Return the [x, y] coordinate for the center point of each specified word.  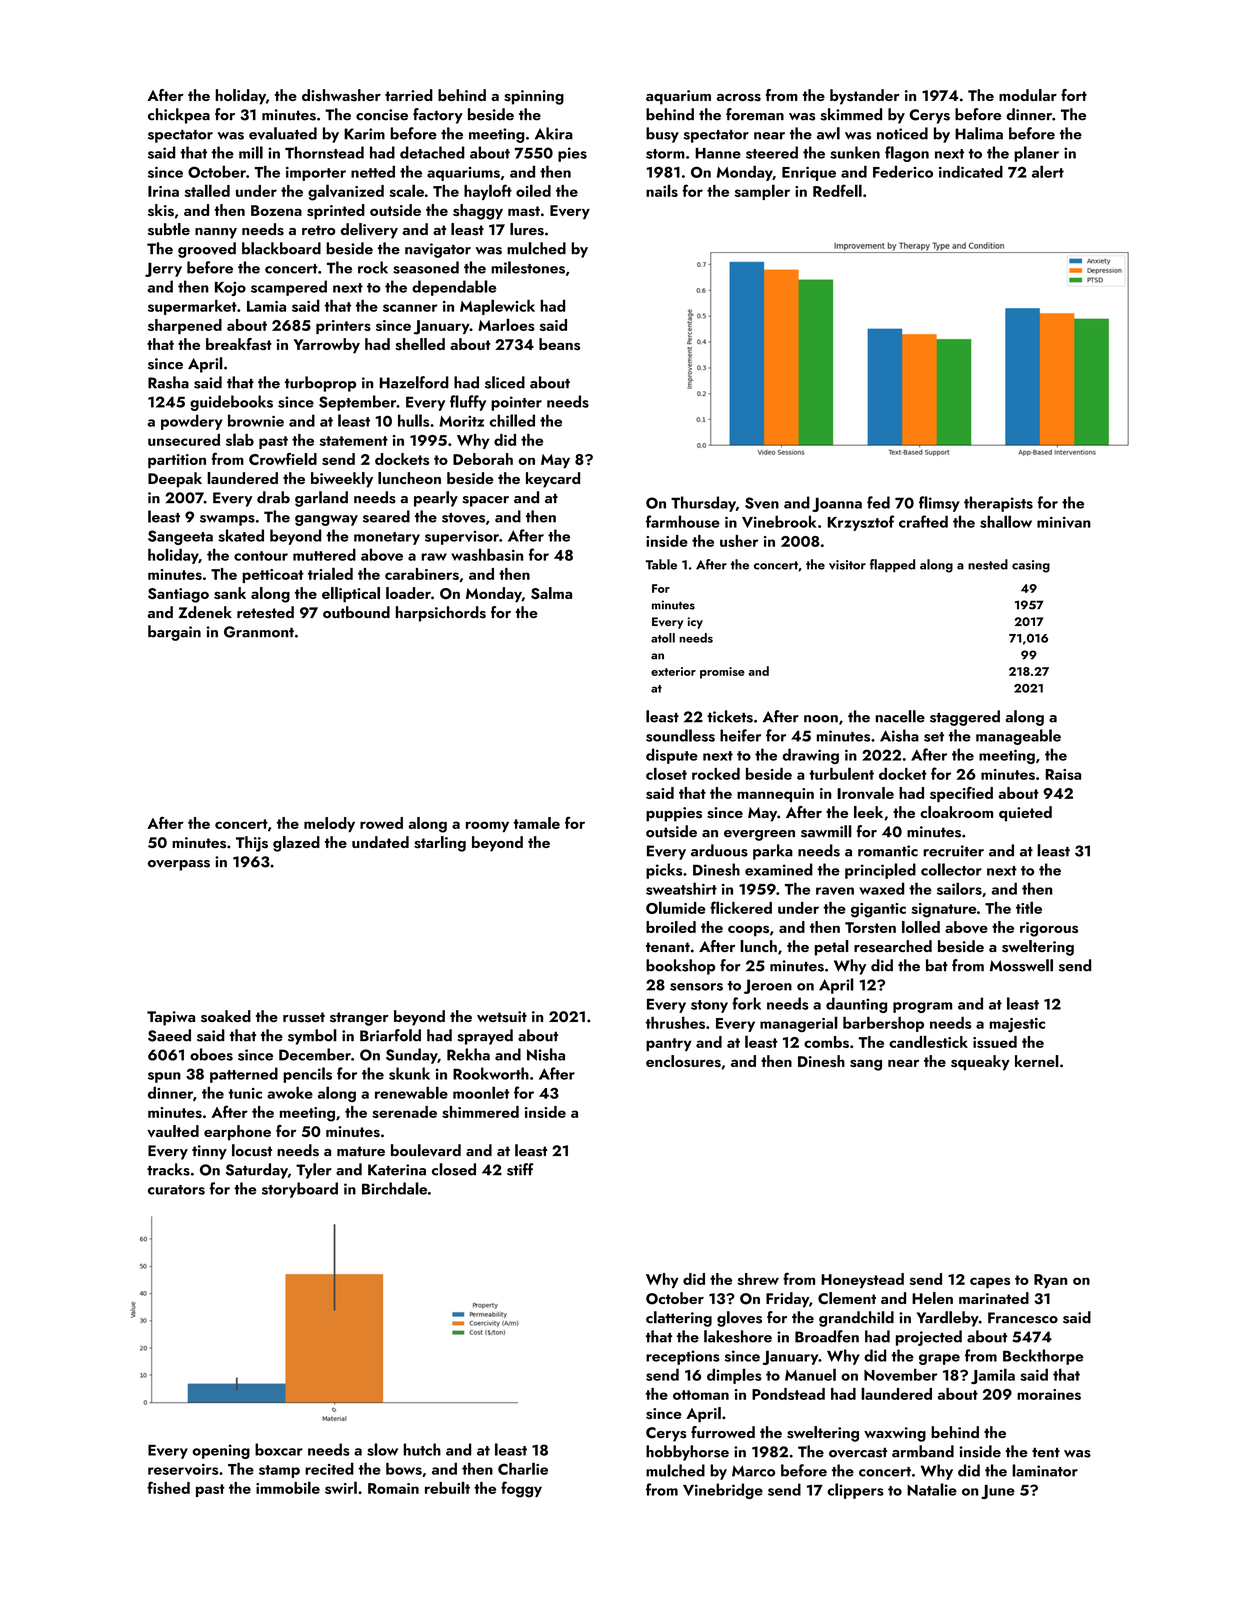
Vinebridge [723, 1491]
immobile [288, 1487]
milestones [528, 267]
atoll [663, 638]
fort [1074, 95]
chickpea [179, 116]
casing [1031, 566]
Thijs [252, 844]
